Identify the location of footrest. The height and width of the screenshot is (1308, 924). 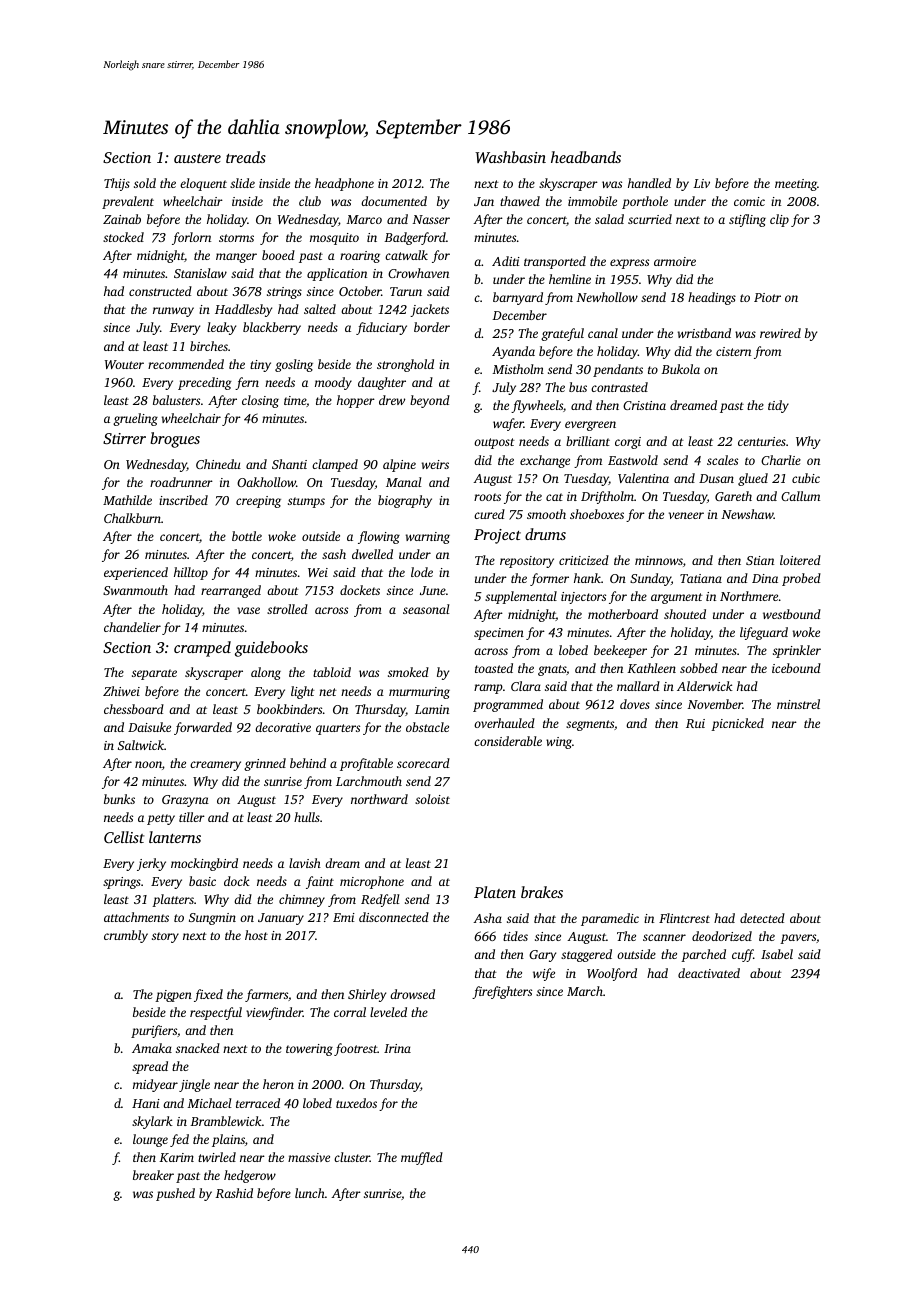
(356, 1049).
